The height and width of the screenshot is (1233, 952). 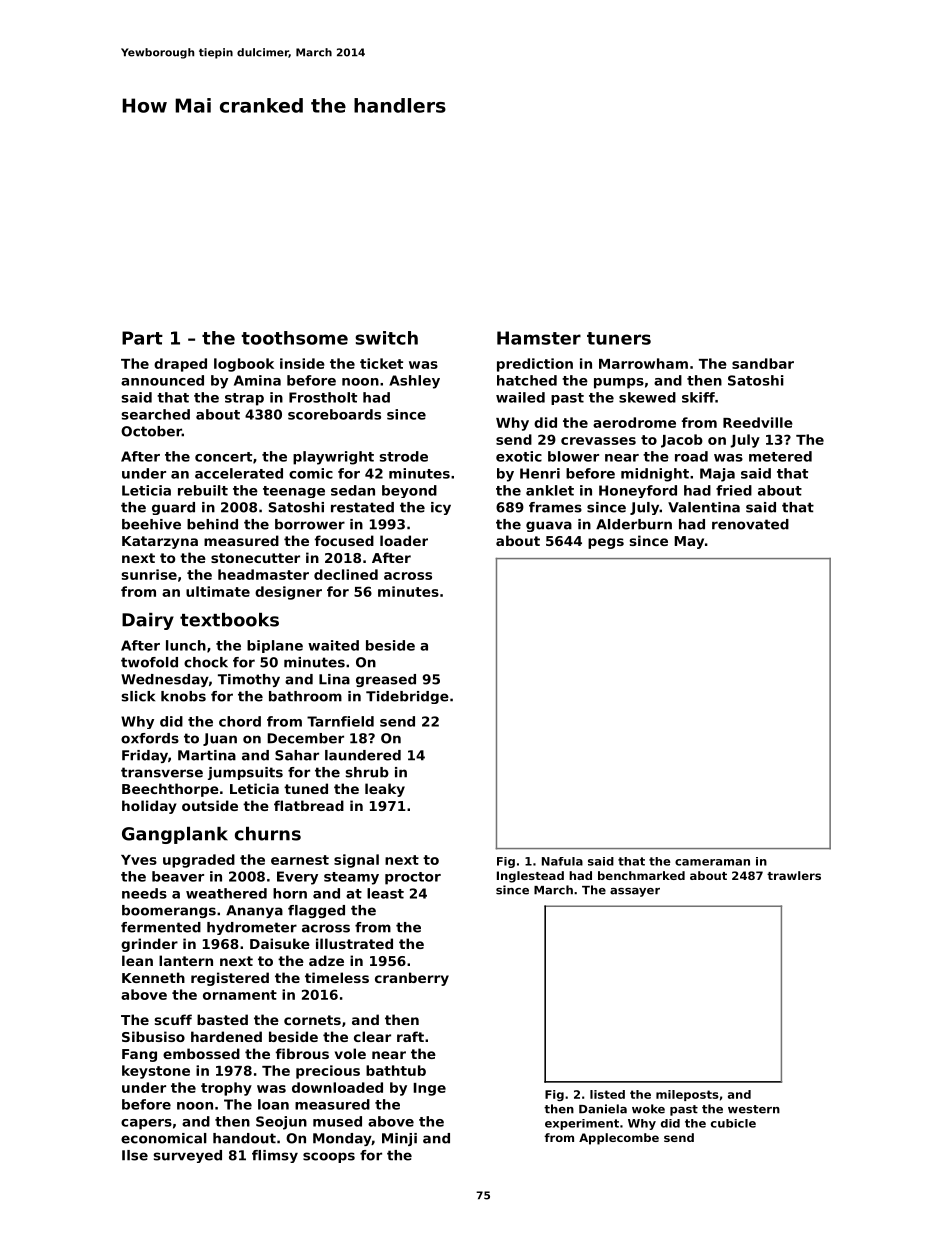 I want to click on Marrowham, so click(x=643, y=363).
